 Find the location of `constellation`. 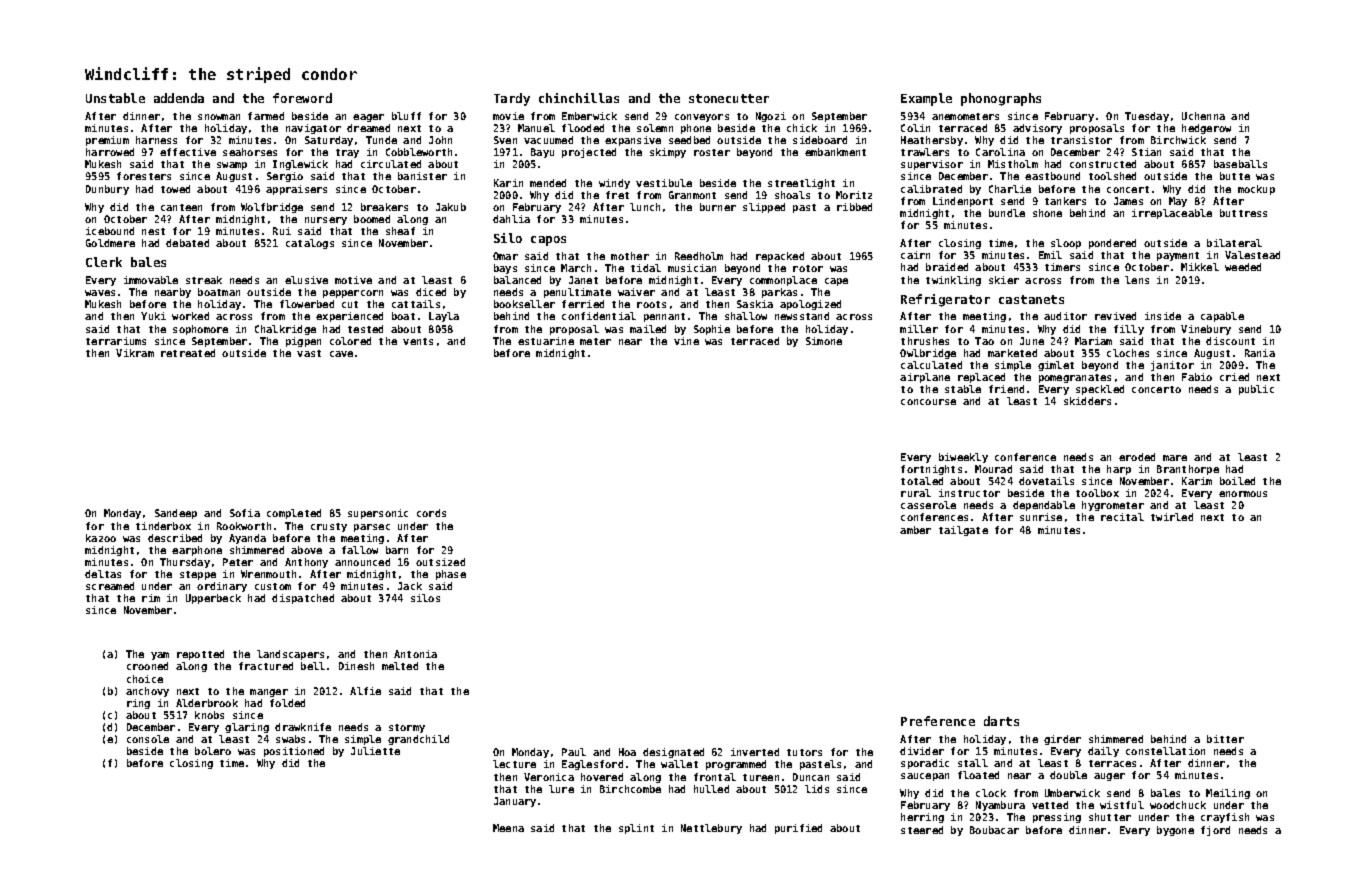

constellation is located at coordinates (1165, 751).
